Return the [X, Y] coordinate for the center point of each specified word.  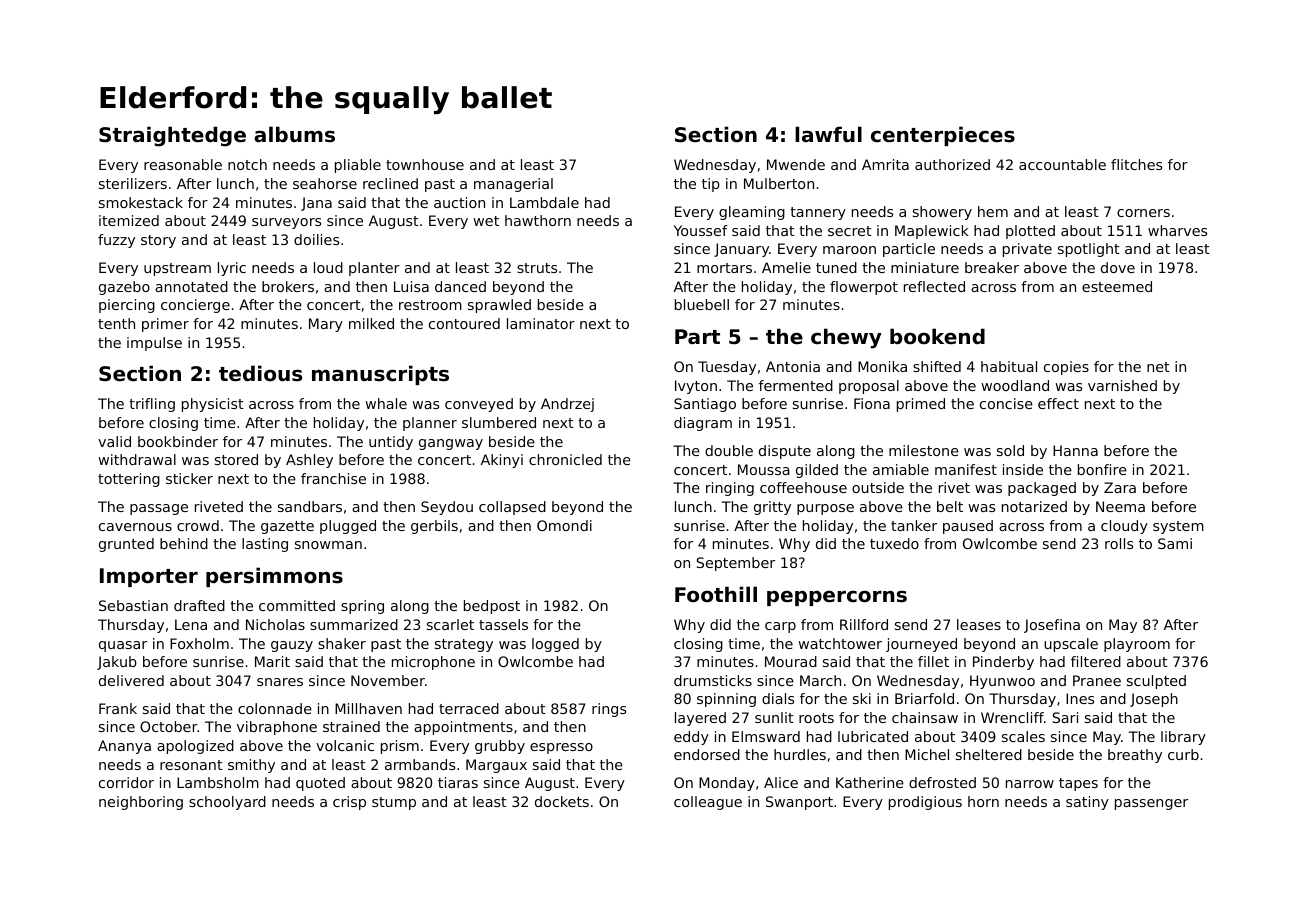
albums [294, 134]
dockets [562, 801]
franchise [333, 478]
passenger [1151, 804]
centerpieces [943, 136]
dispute [785, 452]
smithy [251, 766]
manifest [966, 469]
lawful [828, 134]
